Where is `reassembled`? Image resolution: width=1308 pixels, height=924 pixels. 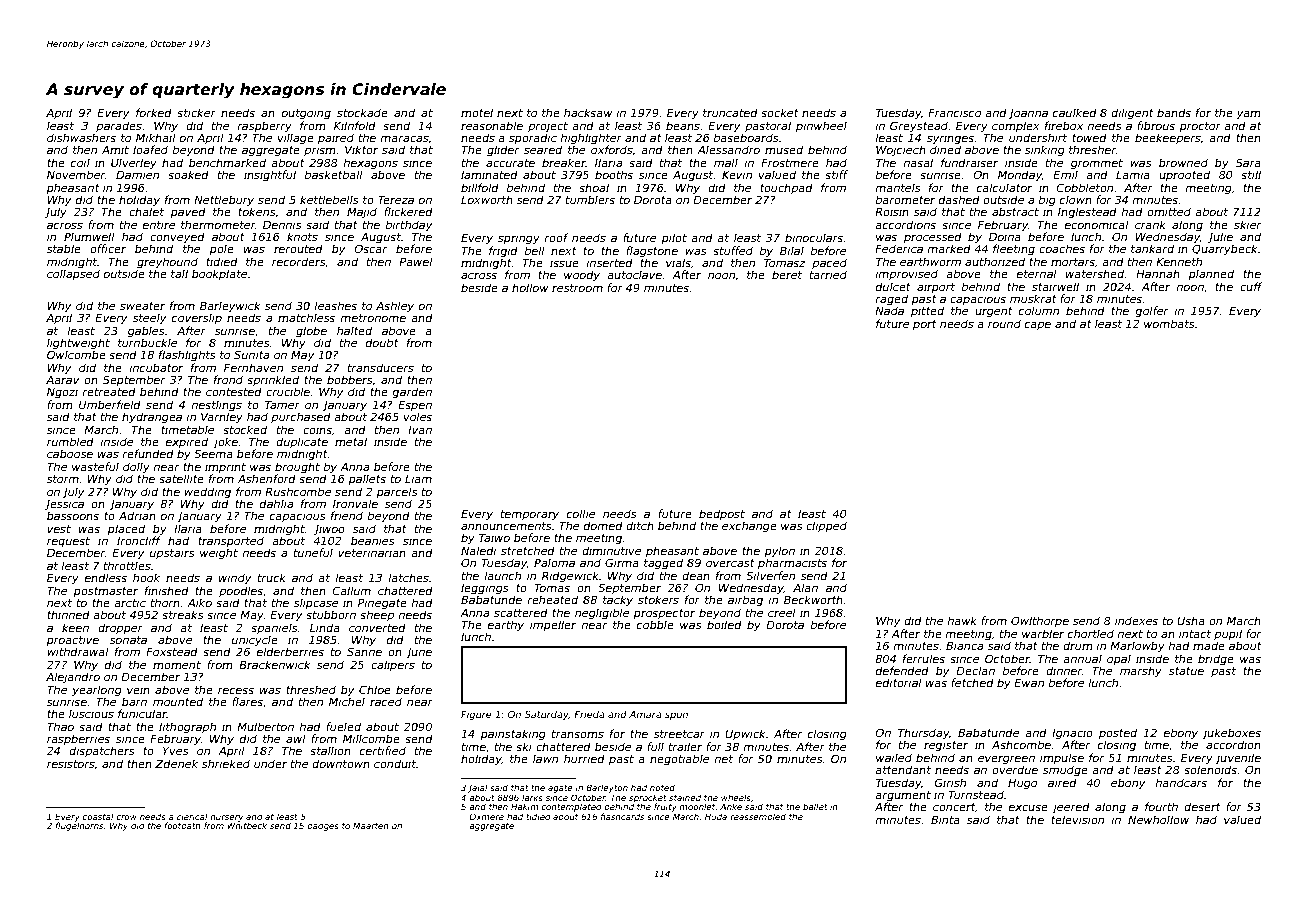
reassembled is located at coordinates (758, 816).
